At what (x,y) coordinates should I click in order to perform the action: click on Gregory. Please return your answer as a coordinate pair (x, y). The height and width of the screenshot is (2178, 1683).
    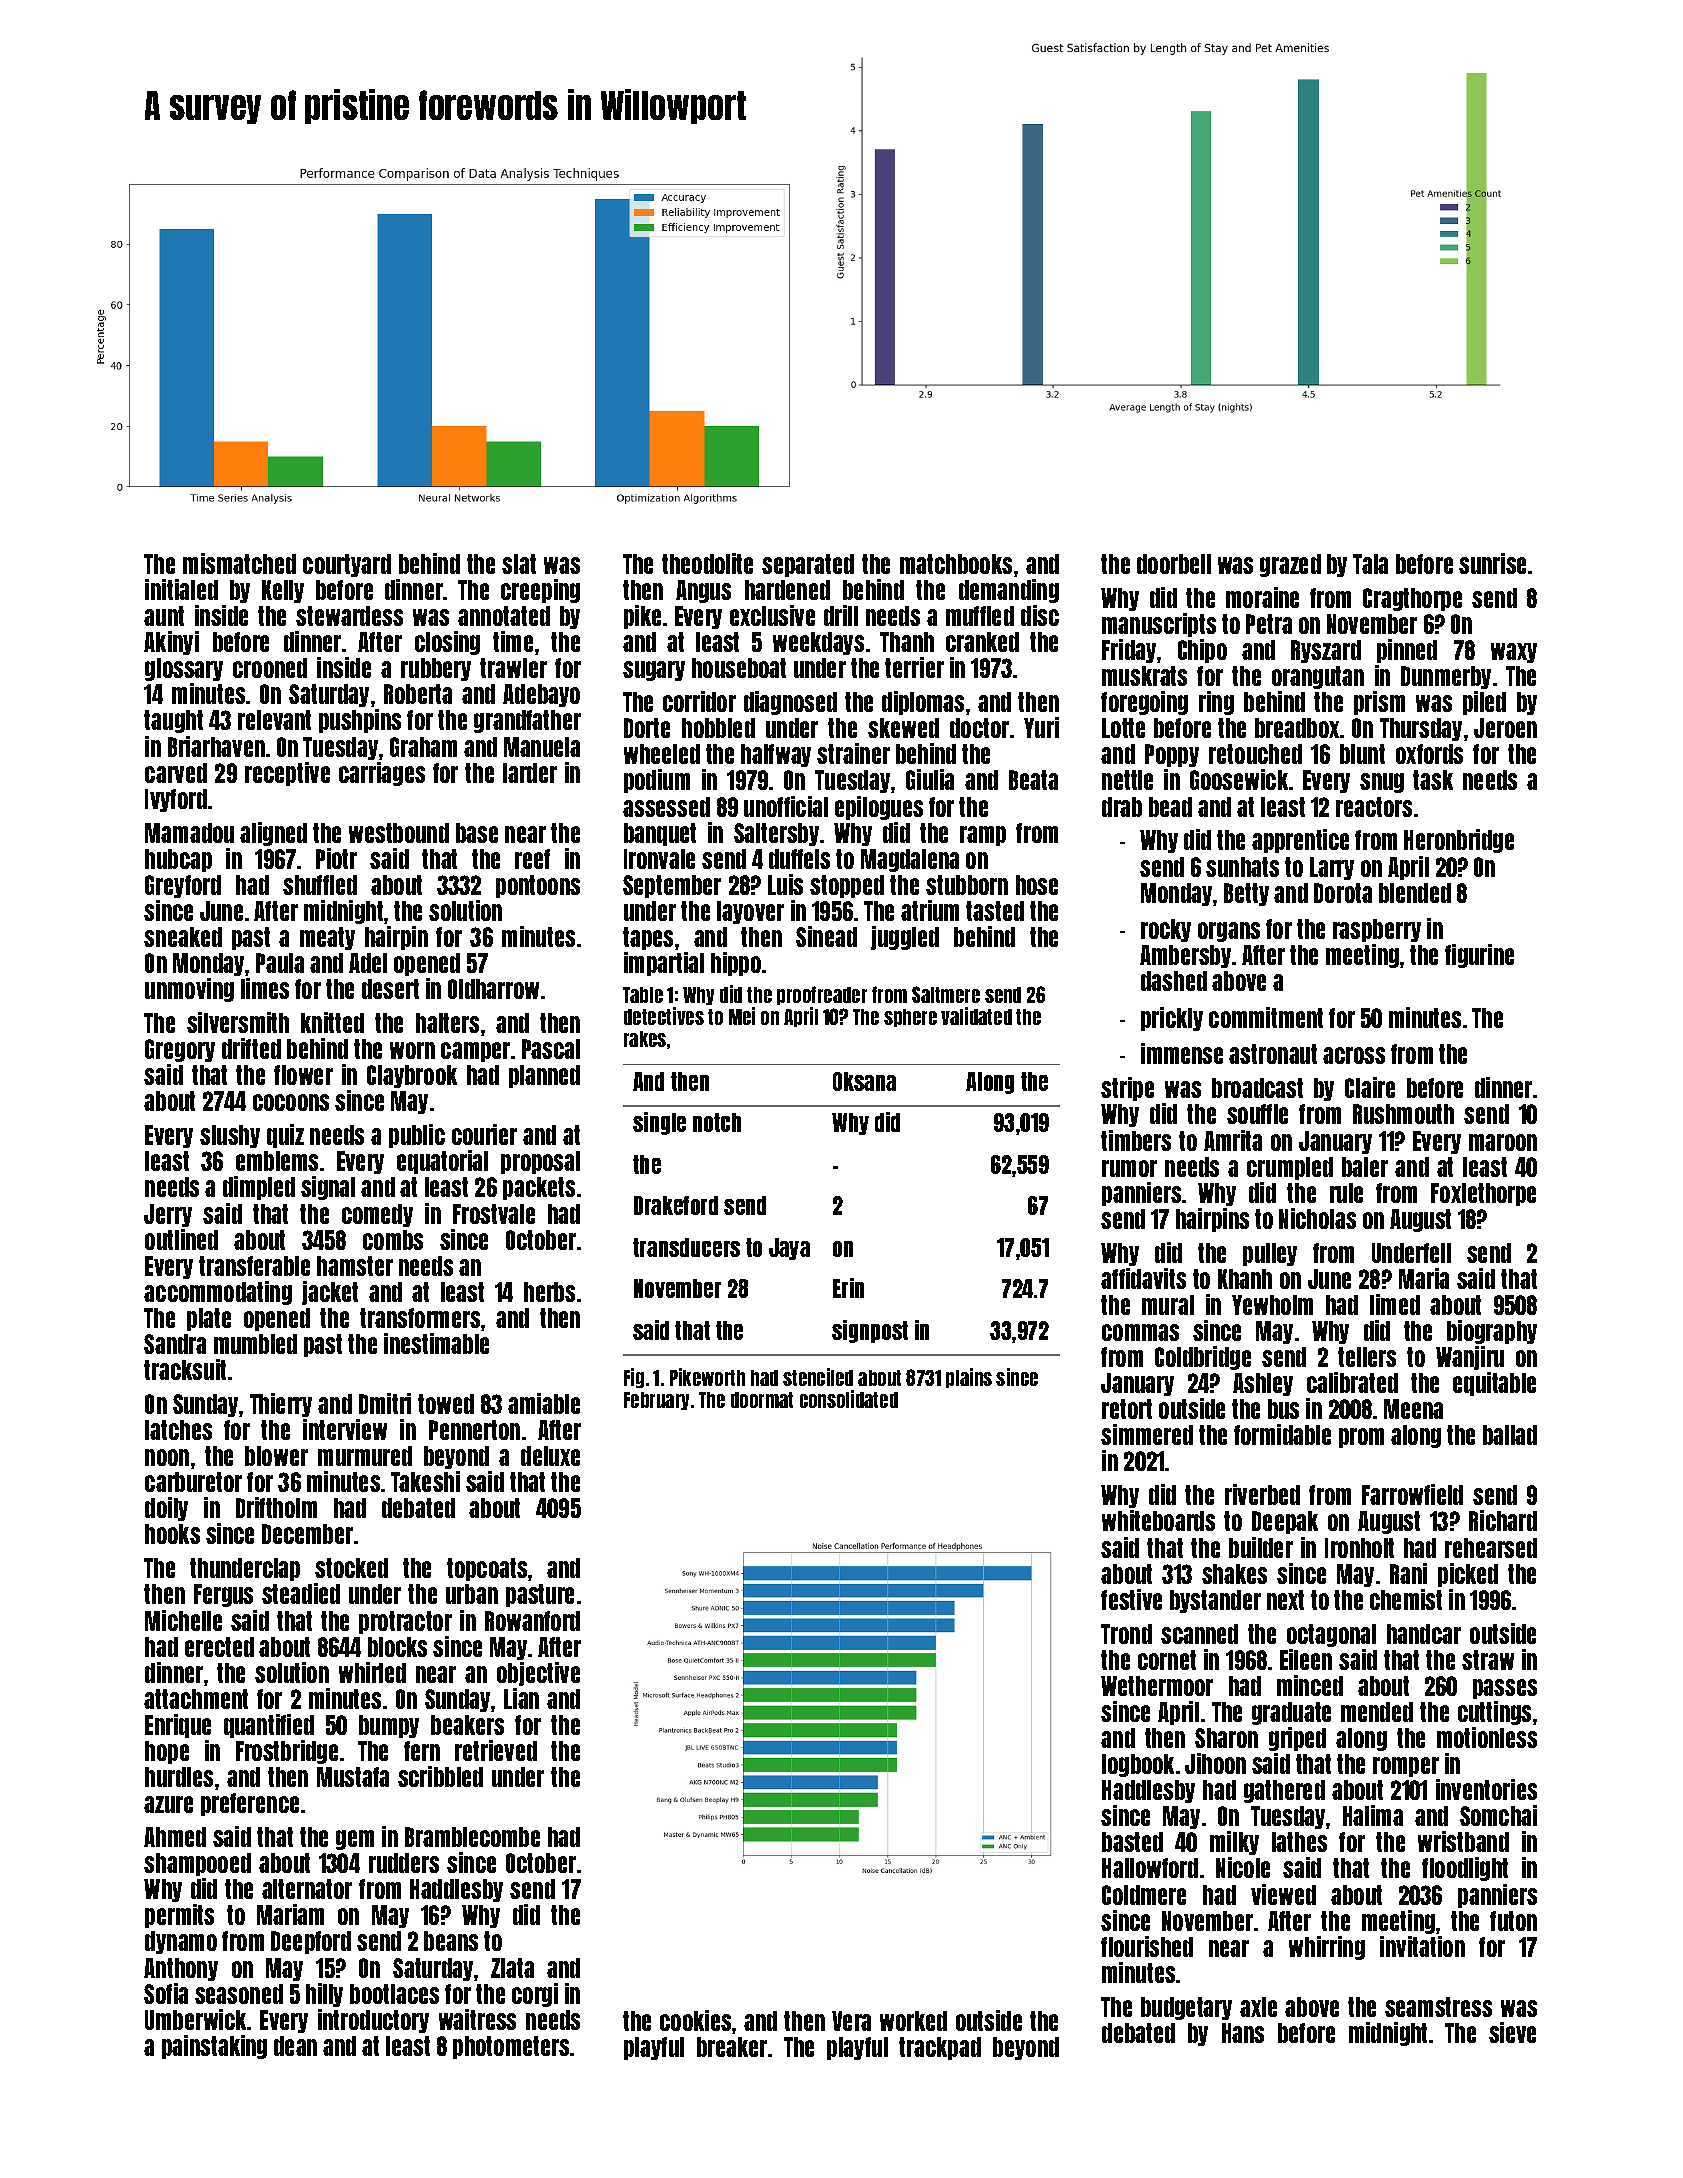
    Looking at the image, I should click on (180, 1050).
